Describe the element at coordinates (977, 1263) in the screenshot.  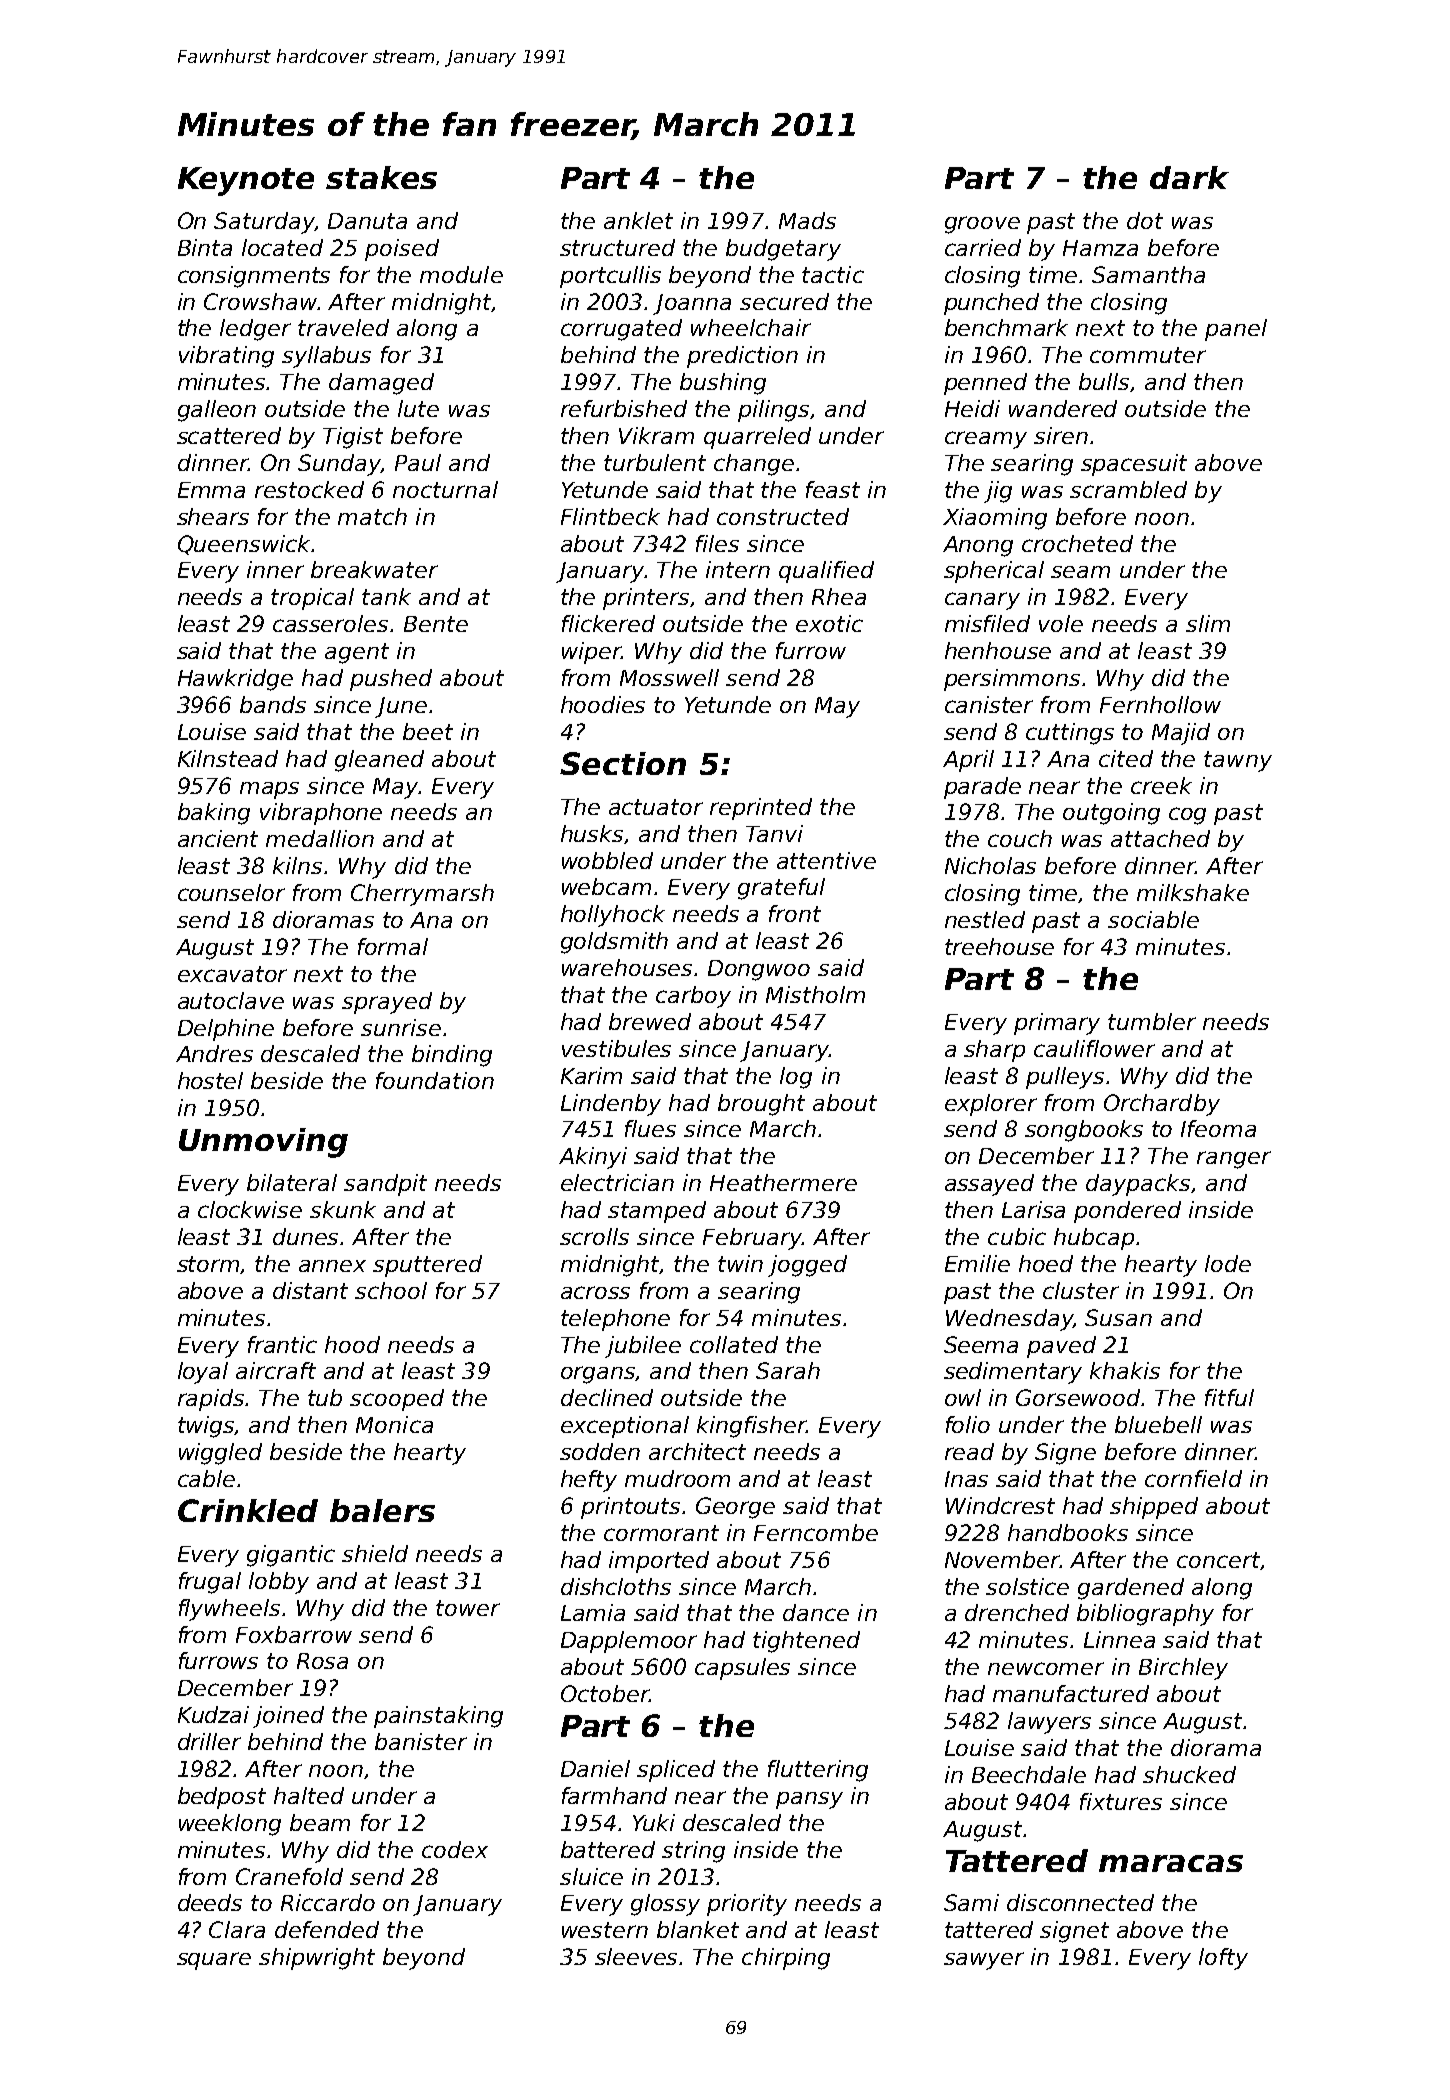
I see `Emilie` at that location.
